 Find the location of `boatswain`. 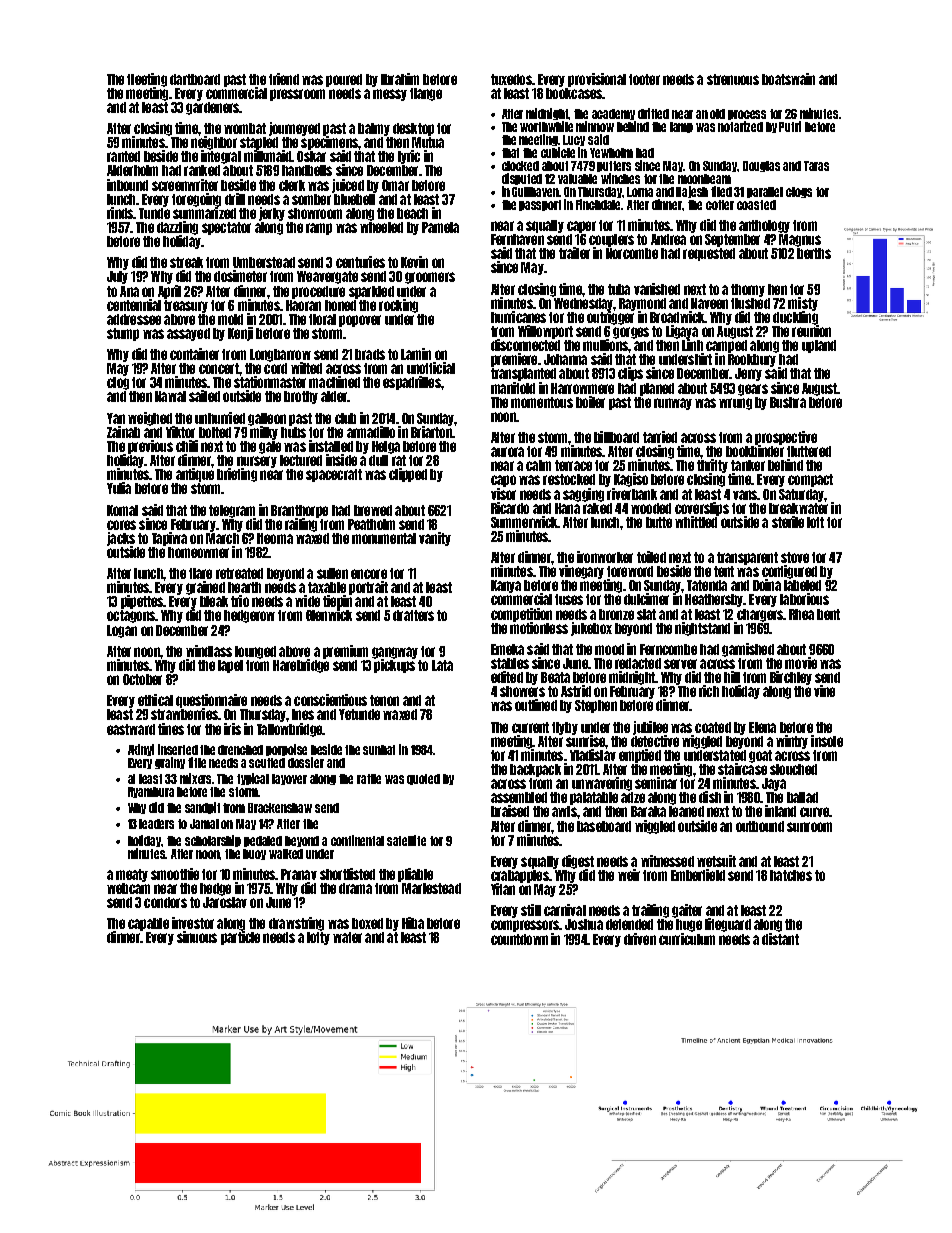

boatswain is located at coordinates (788, 79).
